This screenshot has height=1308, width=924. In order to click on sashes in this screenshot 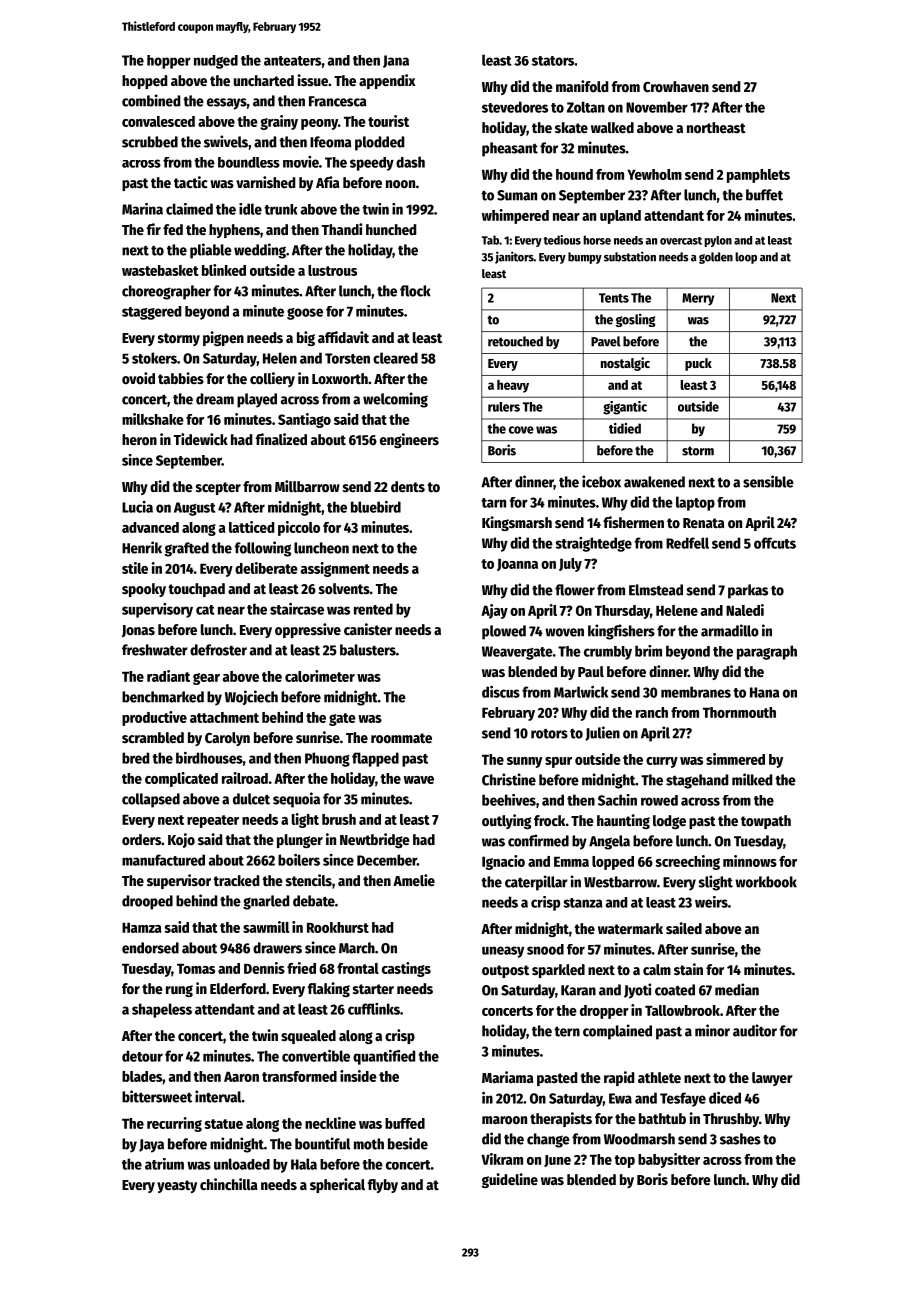, I will do `click(740, 1139)`.
